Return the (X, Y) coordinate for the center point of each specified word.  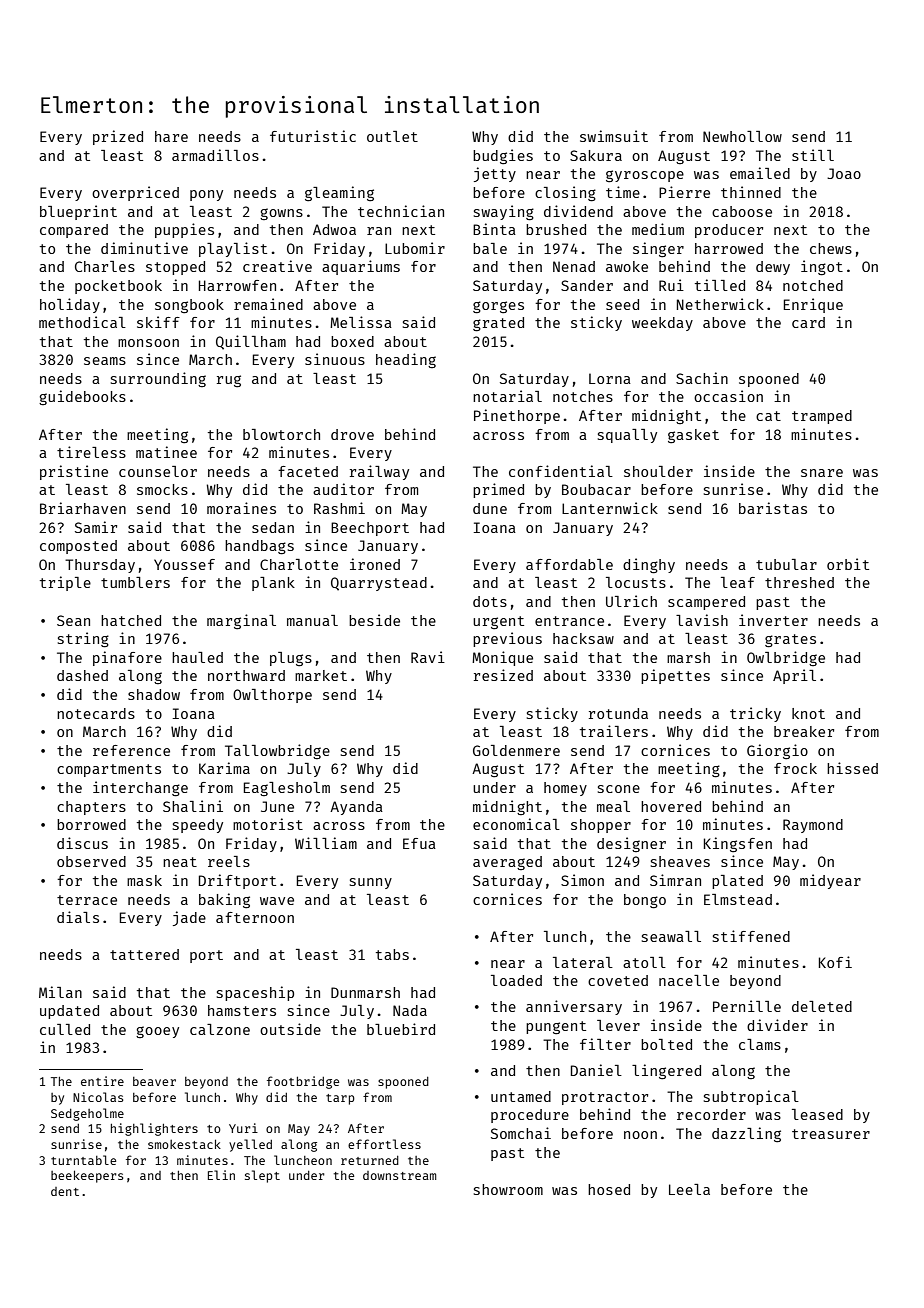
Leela (689, 1189)
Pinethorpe (517, 416)
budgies (503, 156)
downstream (399, 1175)
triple (65, 583)
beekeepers (87, 1176)
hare (171, 136)
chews (831, 248)
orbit (848, 564)
